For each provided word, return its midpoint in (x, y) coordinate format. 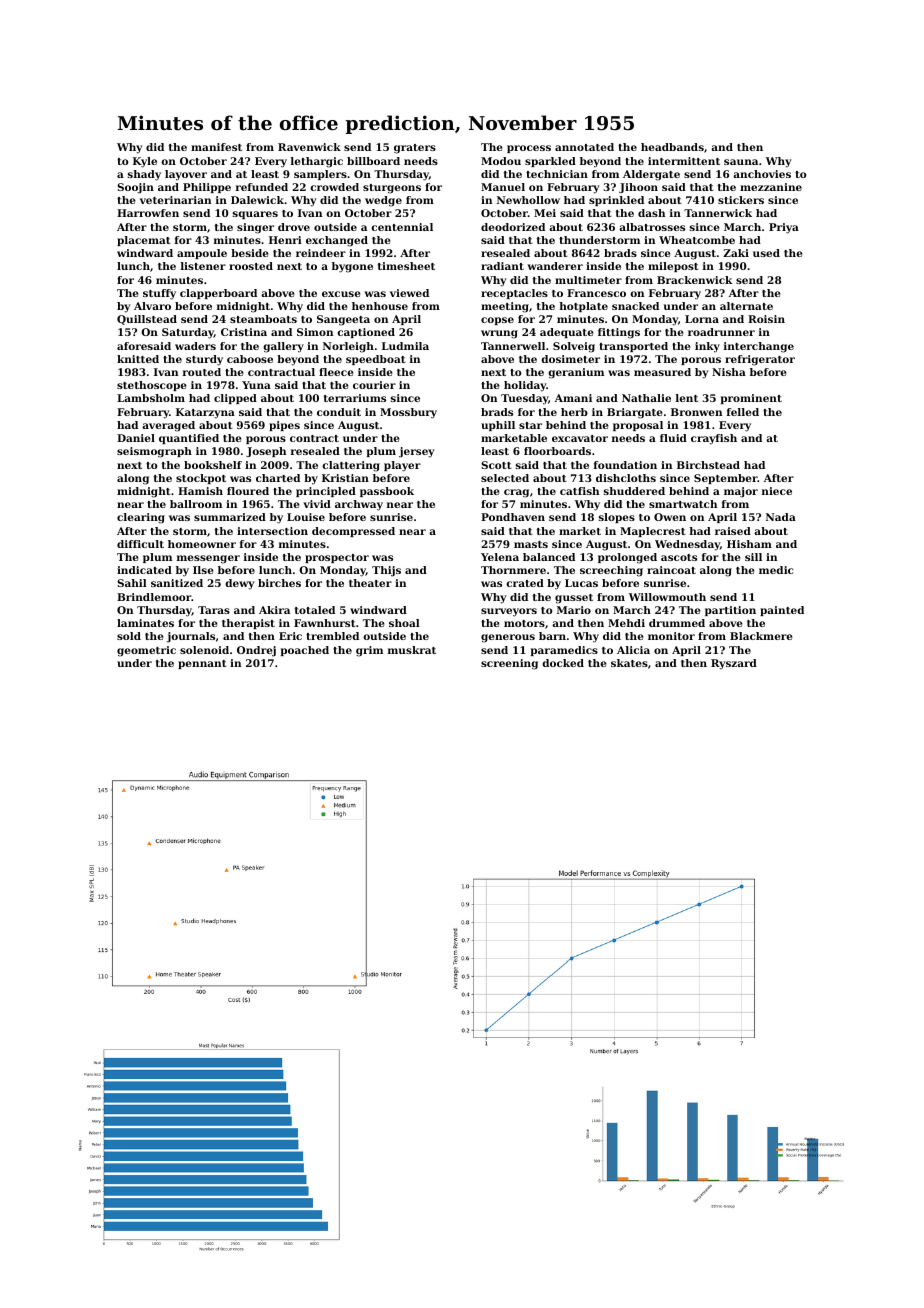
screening (509, 664)
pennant (202, 664)
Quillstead (147, 320)
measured (662, 372)
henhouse (380, 306)
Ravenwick (309, 147)
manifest (216, 147)
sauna (741, 162)
